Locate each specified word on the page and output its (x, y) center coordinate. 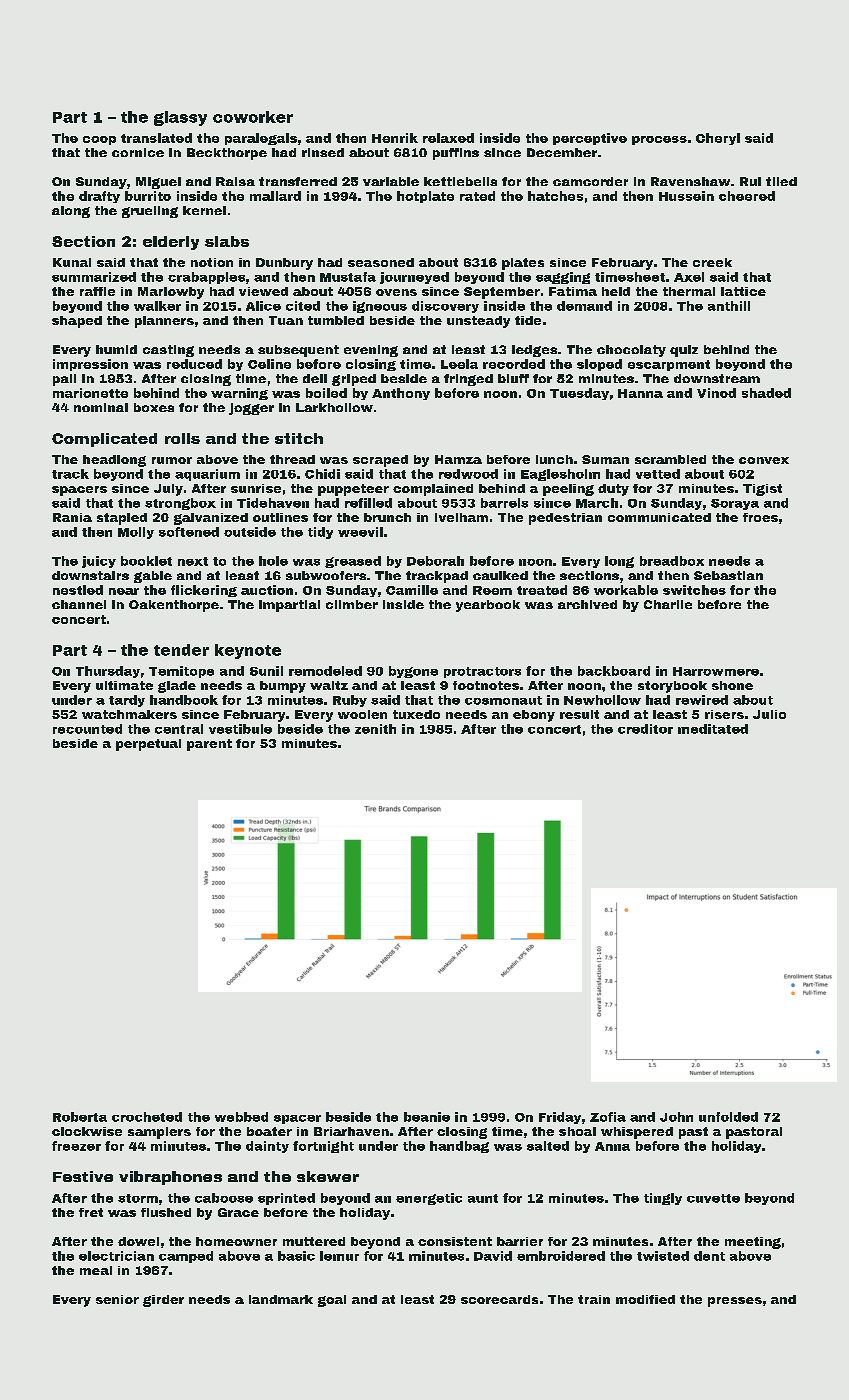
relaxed (448, 138)
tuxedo (416, 714)
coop (99, 140)
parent (209, 745)
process (659, 140)
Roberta (80, 1117)
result (579, 714)
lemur (339, 1256)
